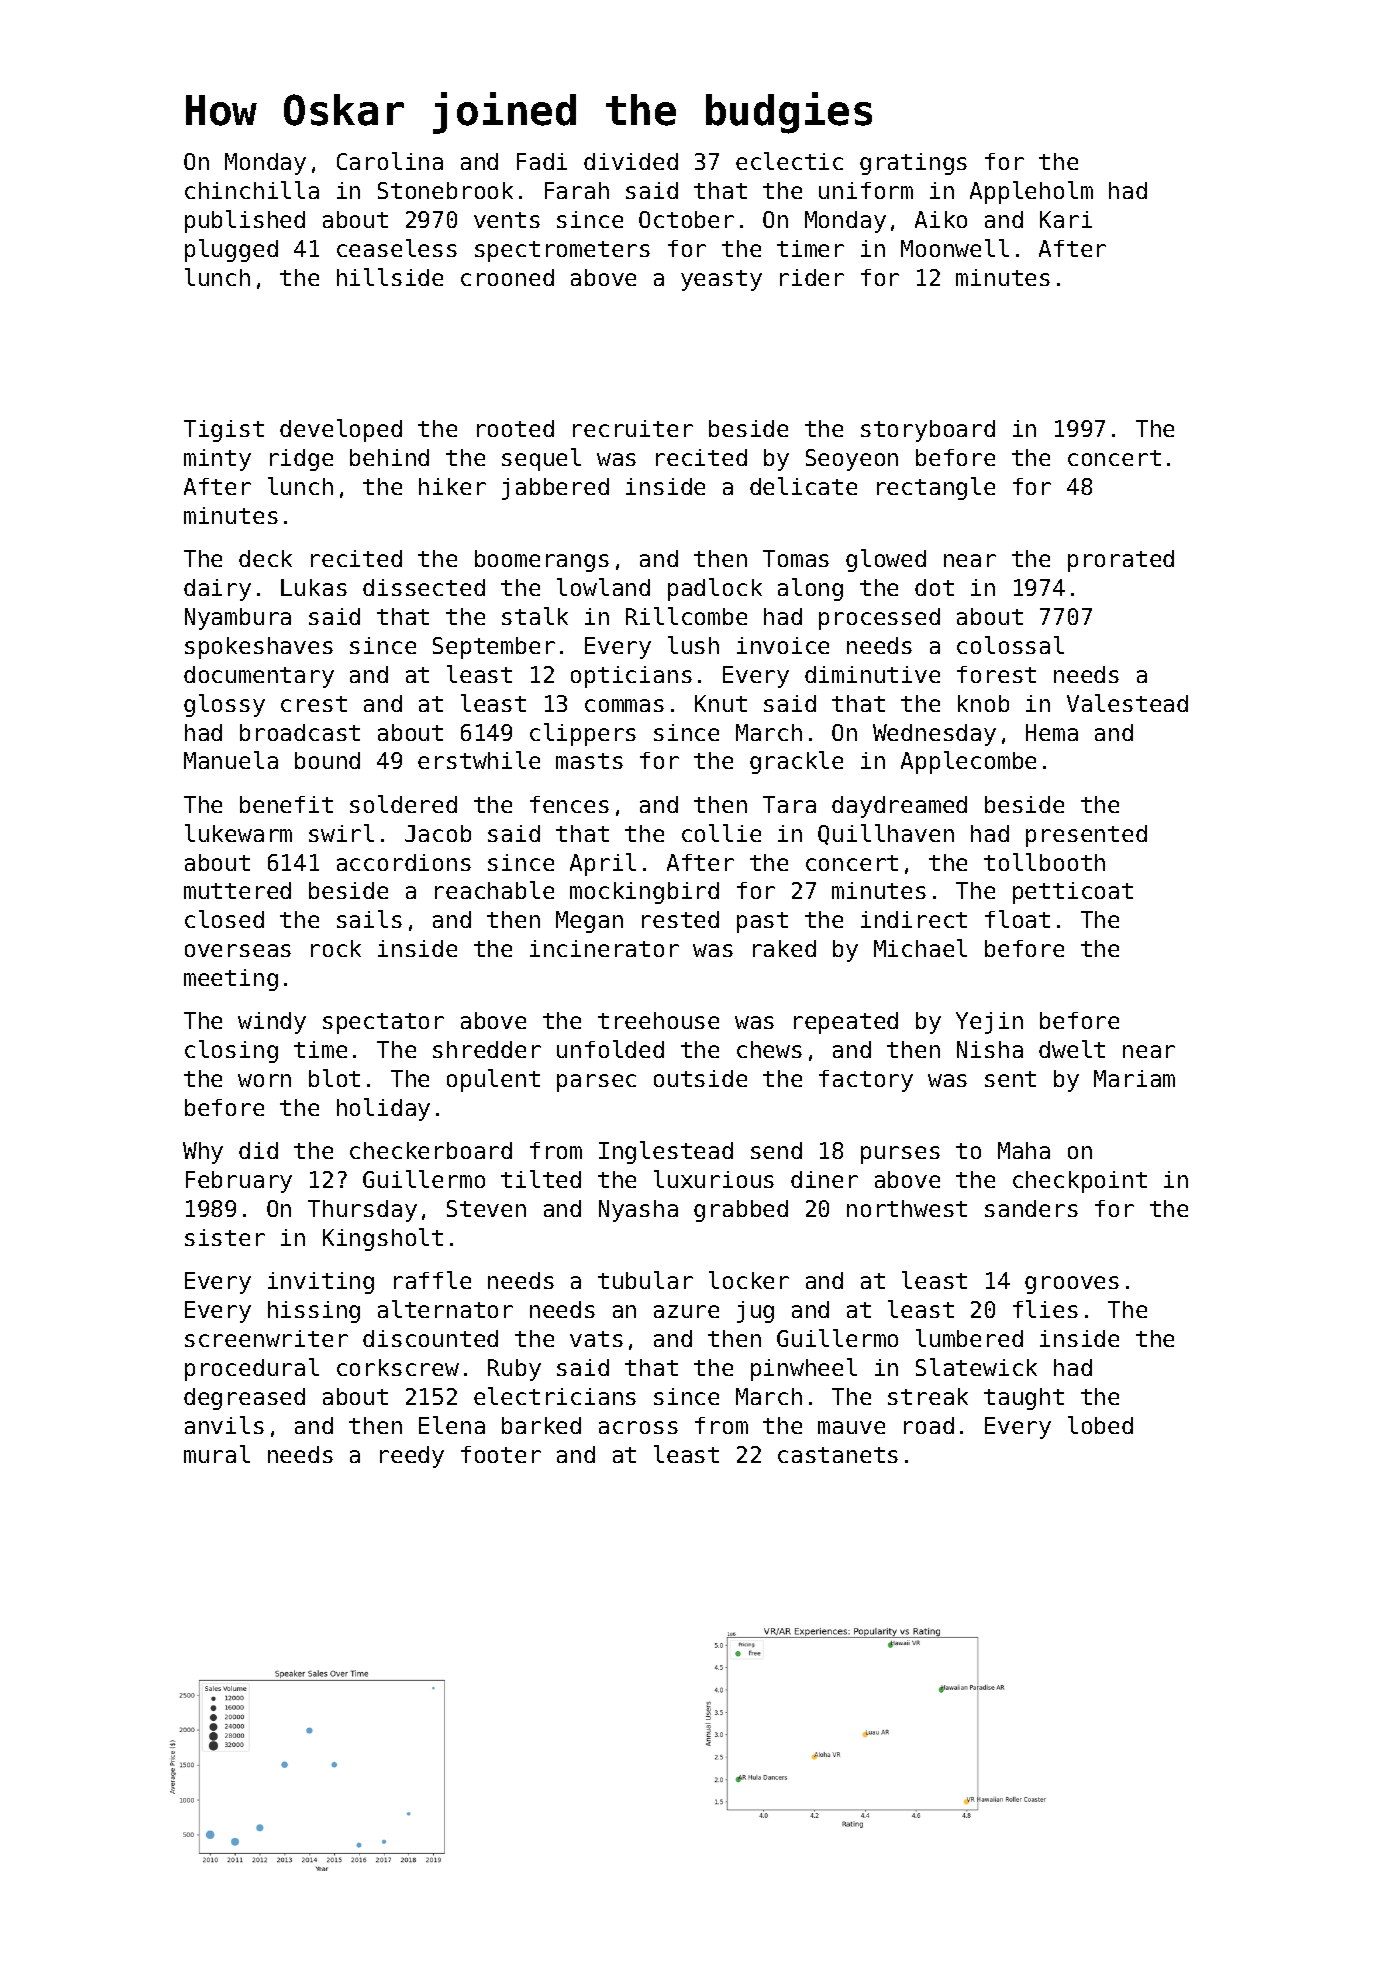  Describe the element at coordinates (562, 251) in the page. I see `spectrometers` at that location.
